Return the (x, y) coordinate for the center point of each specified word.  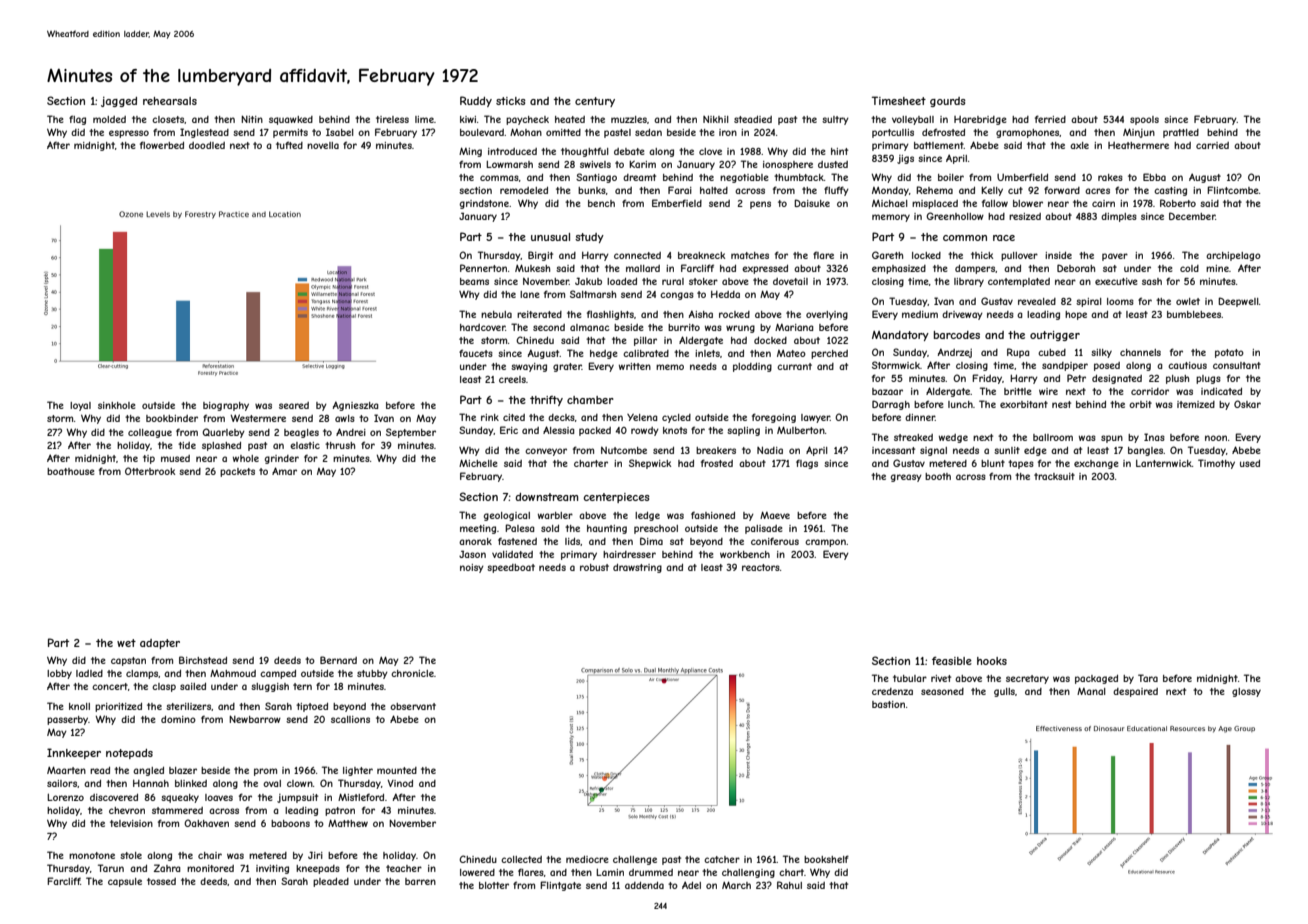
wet (126, 643)
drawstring (637, 568)
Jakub (588, 281)
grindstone (484, 204)
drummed (651, 872)
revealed (1037, 301)
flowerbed (162, 145)
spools (1144, 120)
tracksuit (1054, 476)
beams (474, 281)
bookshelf (826, 859)
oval (272, 783)
